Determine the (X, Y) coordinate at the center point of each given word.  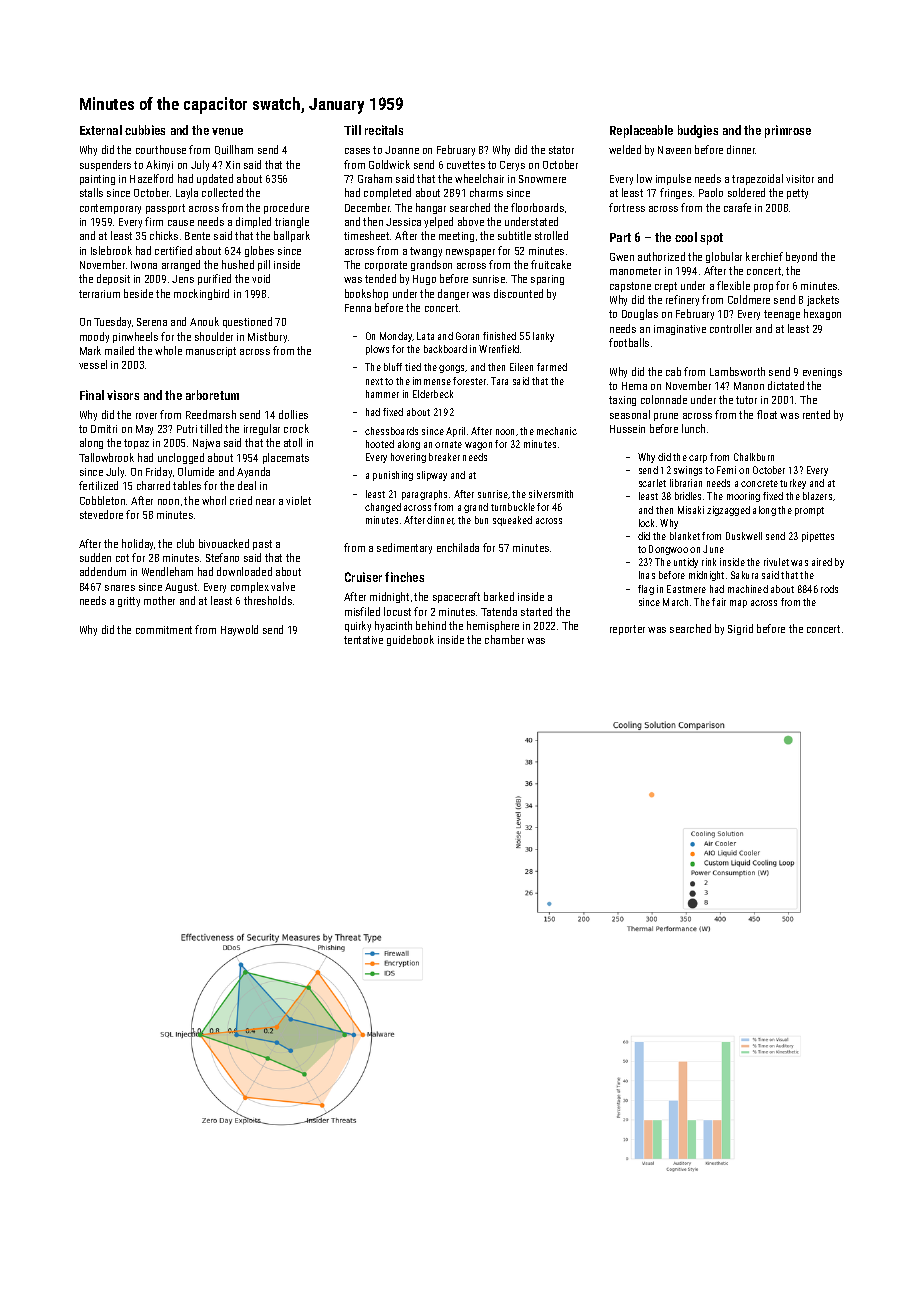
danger (453, 294)
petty (797, 194)
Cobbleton (102, 500)
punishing (393, 476)
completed (387, 193)
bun (481, 520)
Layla (187, 193)
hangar (431, 208)
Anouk (204, 321)
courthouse (161, 149)
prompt (809, 511)
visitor (800, 179)
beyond (801, 257)
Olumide (196, 471)
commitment (164, 630)
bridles (688, 496)
